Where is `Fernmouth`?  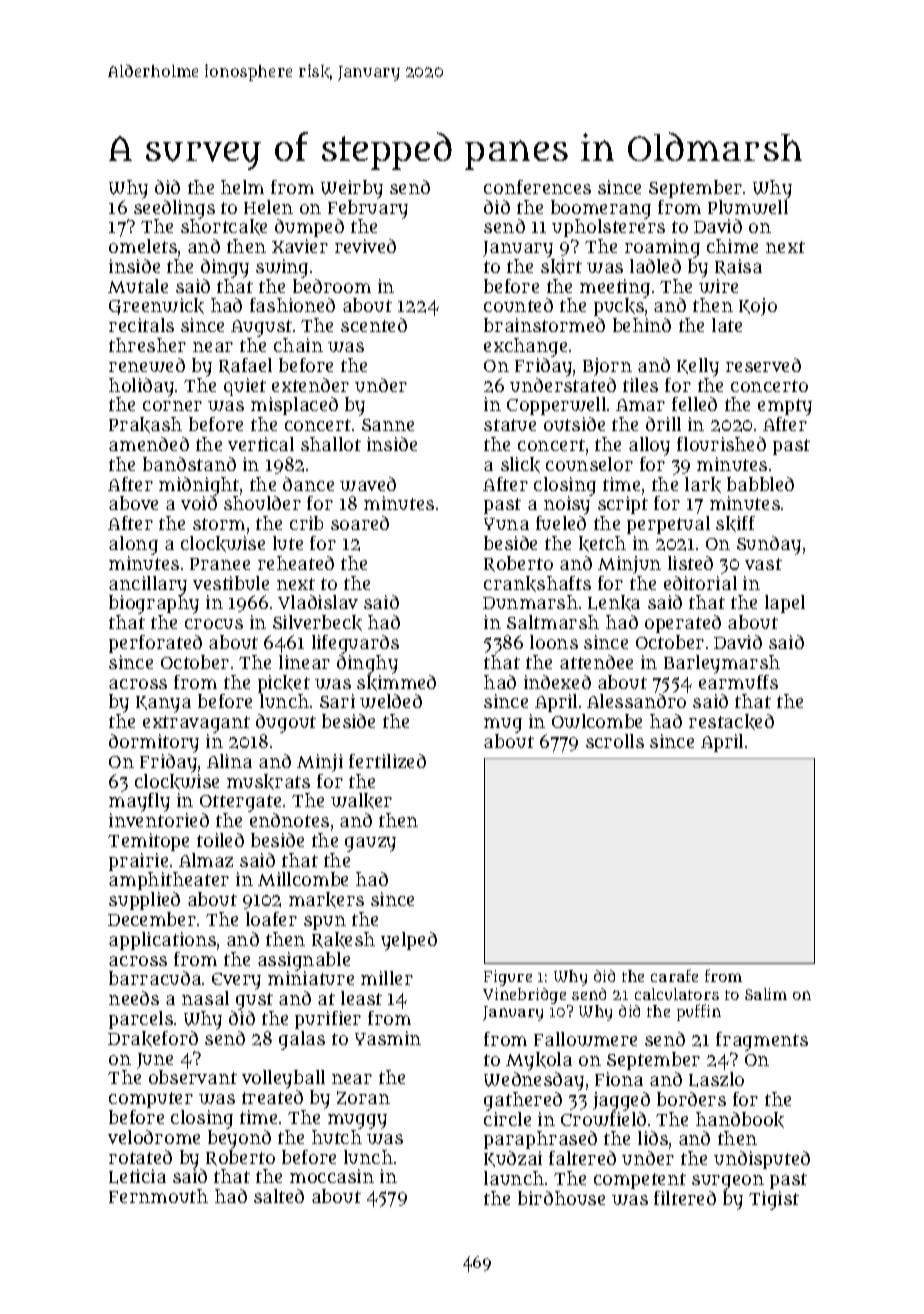
Fernmouth is located at coordinates (158, 1196).
